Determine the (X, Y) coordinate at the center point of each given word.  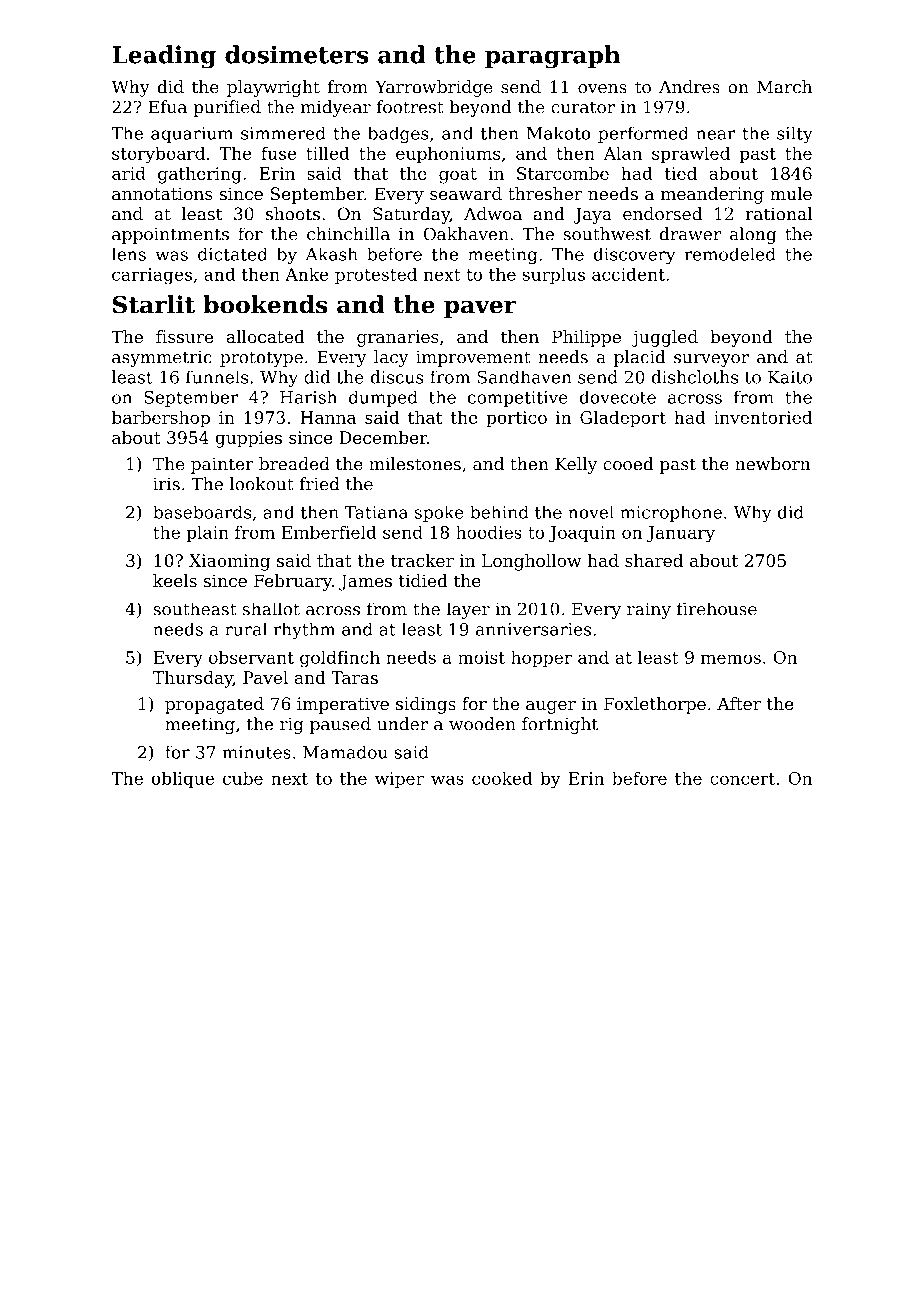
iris (166, 484)
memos (731, 659)
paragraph (553, 57)
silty (795, 135)
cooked (502, 778)
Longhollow (532, 562)
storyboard (158, 155)
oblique (182, 779)
